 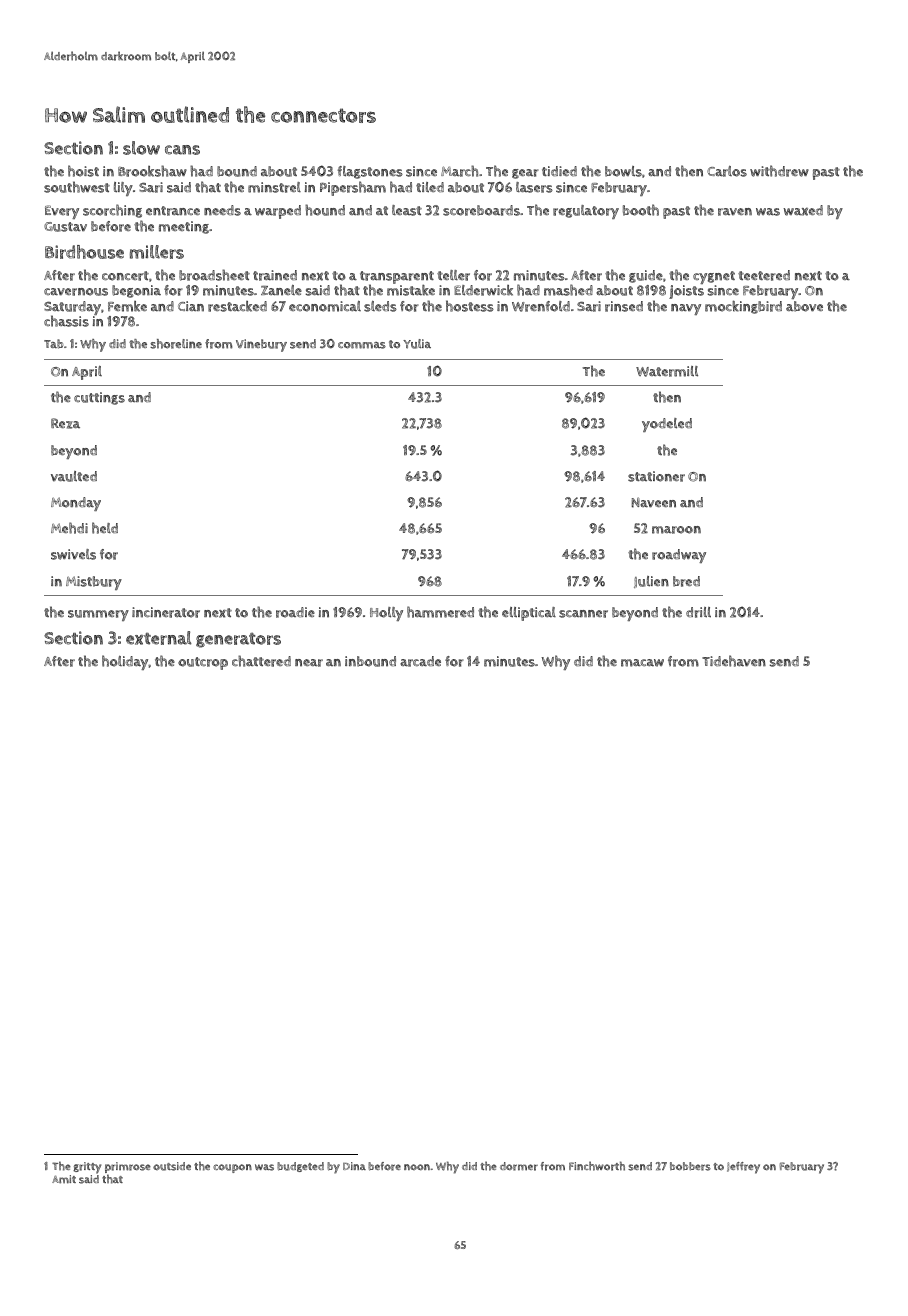 What do you see at coordinates (676, 530) in the document?
I see `maroon` at bounding box center [676, 530].
